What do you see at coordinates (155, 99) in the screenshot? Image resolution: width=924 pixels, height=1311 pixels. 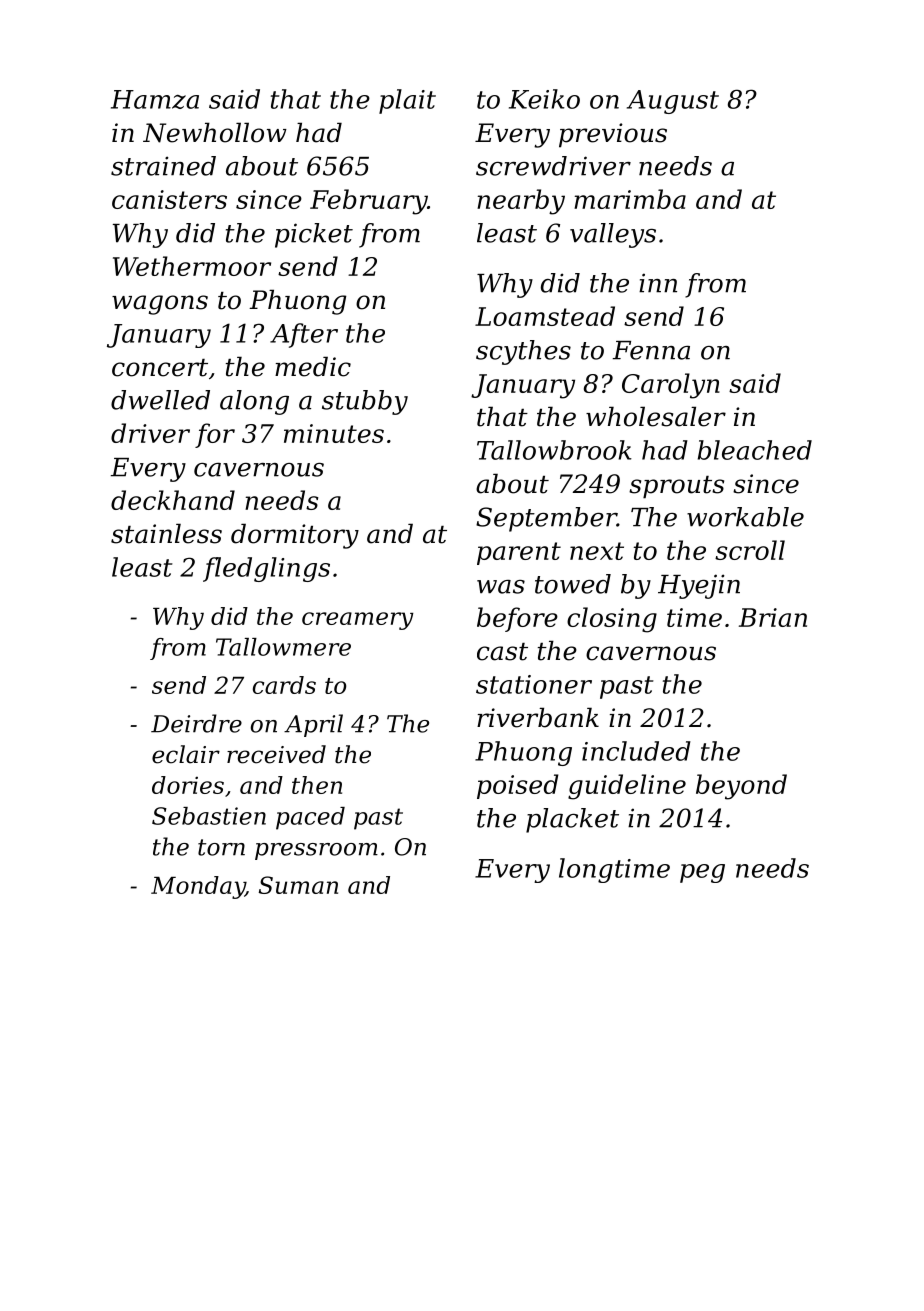 I see `Hamza` at bounding box center [155, 99].
